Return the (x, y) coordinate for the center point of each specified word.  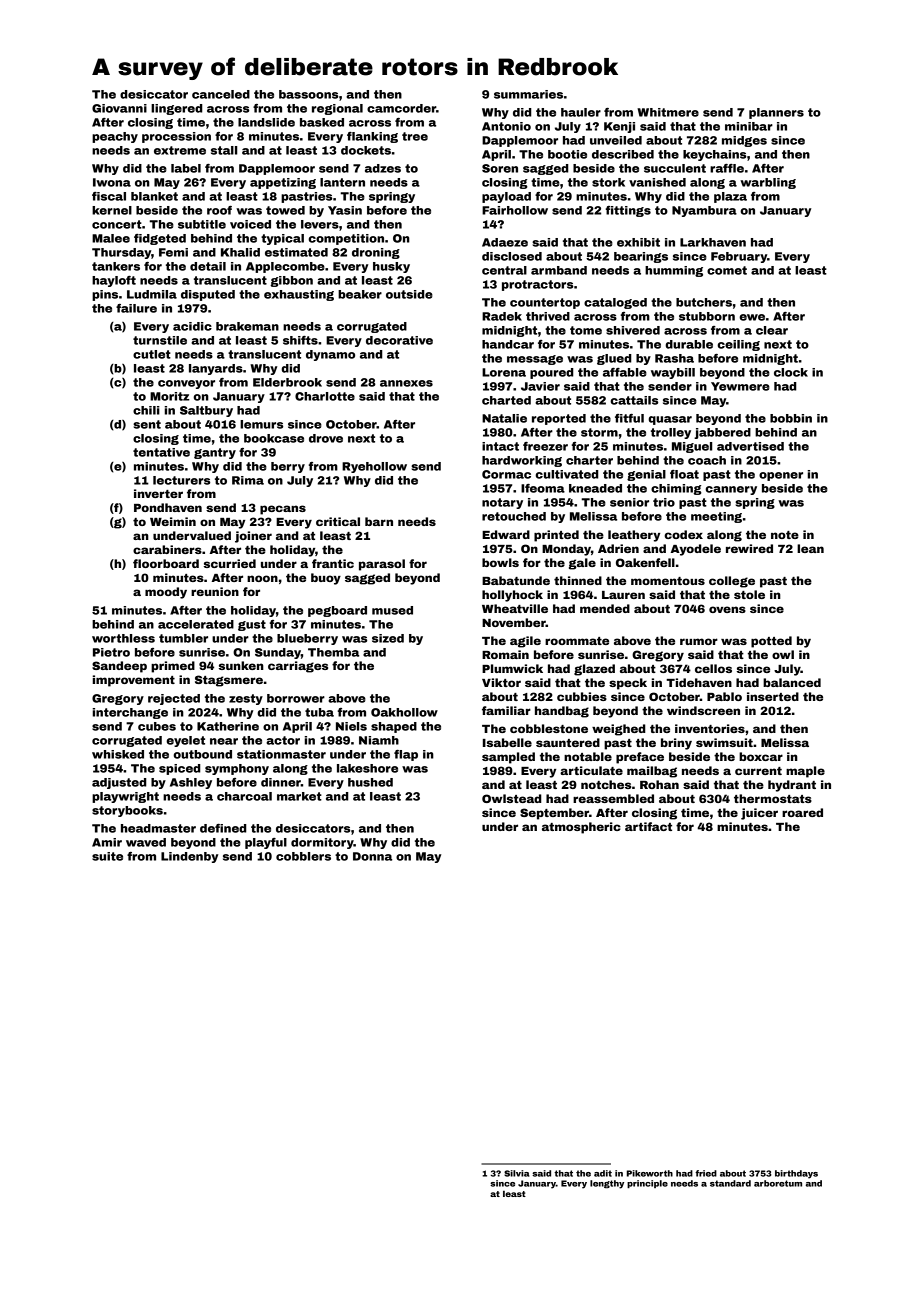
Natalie (504, 418)
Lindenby (189, 857)
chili (146, 410)
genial (646, 475)
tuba (319, 712)
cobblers (303, 856)
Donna (372, 856)
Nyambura (704, 211)
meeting (716, 517)
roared (802, 812)
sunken (241, 665)
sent (147, 424)
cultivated (566, 474)
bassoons (308, 94)
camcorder (401, 108)
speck (628, 684)
